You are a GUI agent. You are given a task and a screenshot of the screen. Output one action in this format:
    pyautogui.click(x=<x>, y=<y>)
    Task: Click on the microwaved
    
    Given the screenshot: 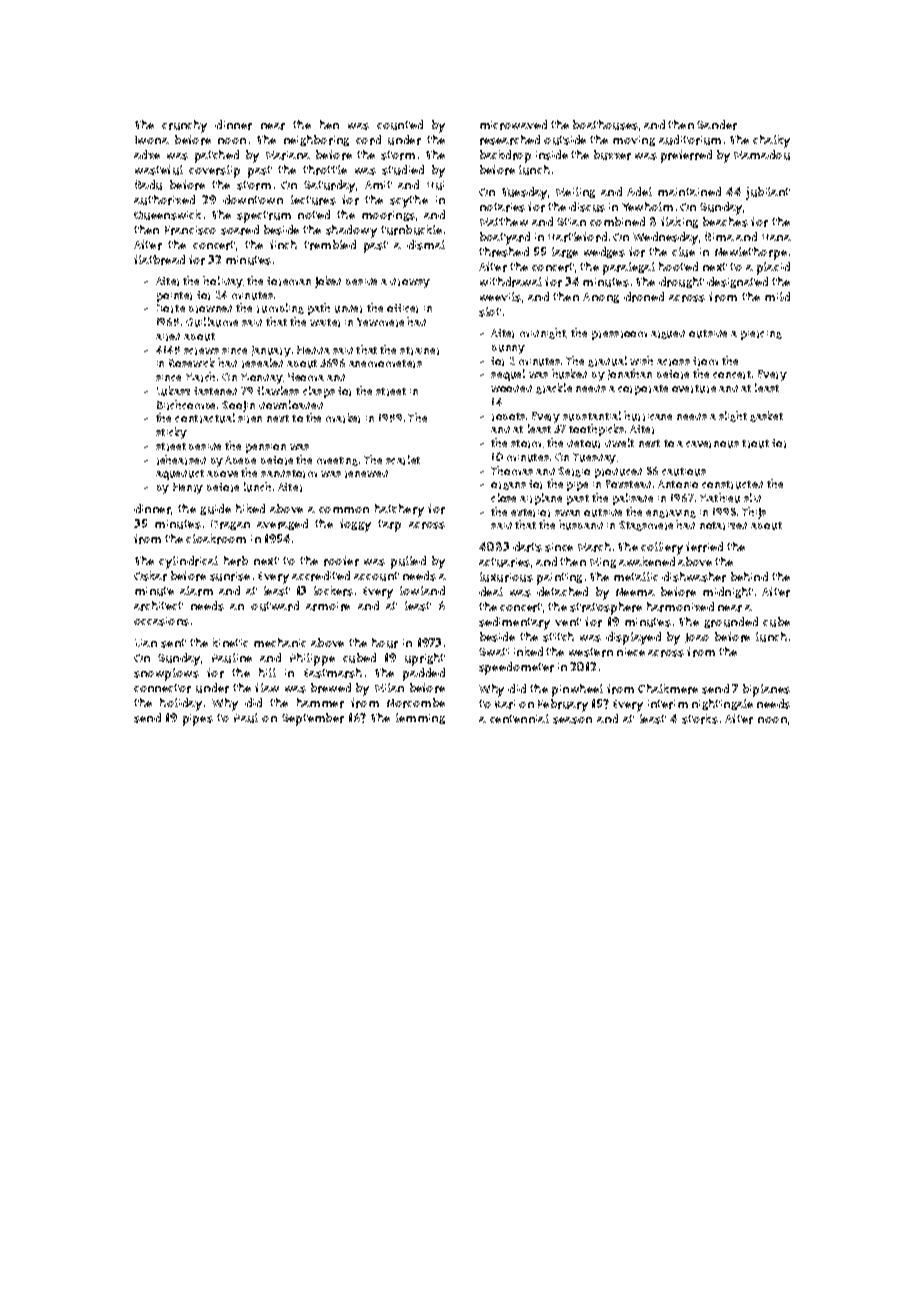 What is the action you would take?
    pyautogui.click(x=513, y=125)
